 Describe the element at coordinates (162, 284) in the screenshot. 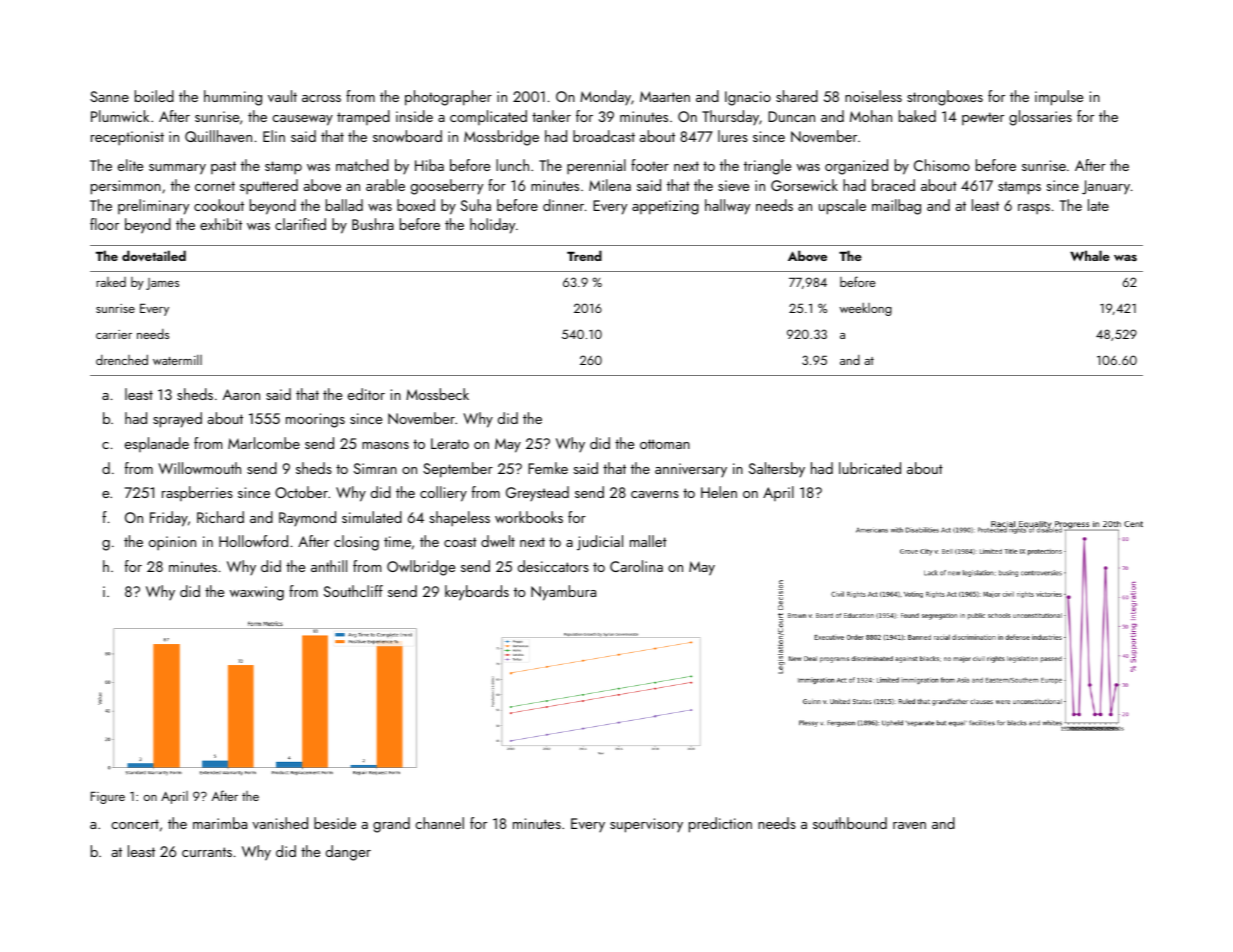

I see `James` at that location.
